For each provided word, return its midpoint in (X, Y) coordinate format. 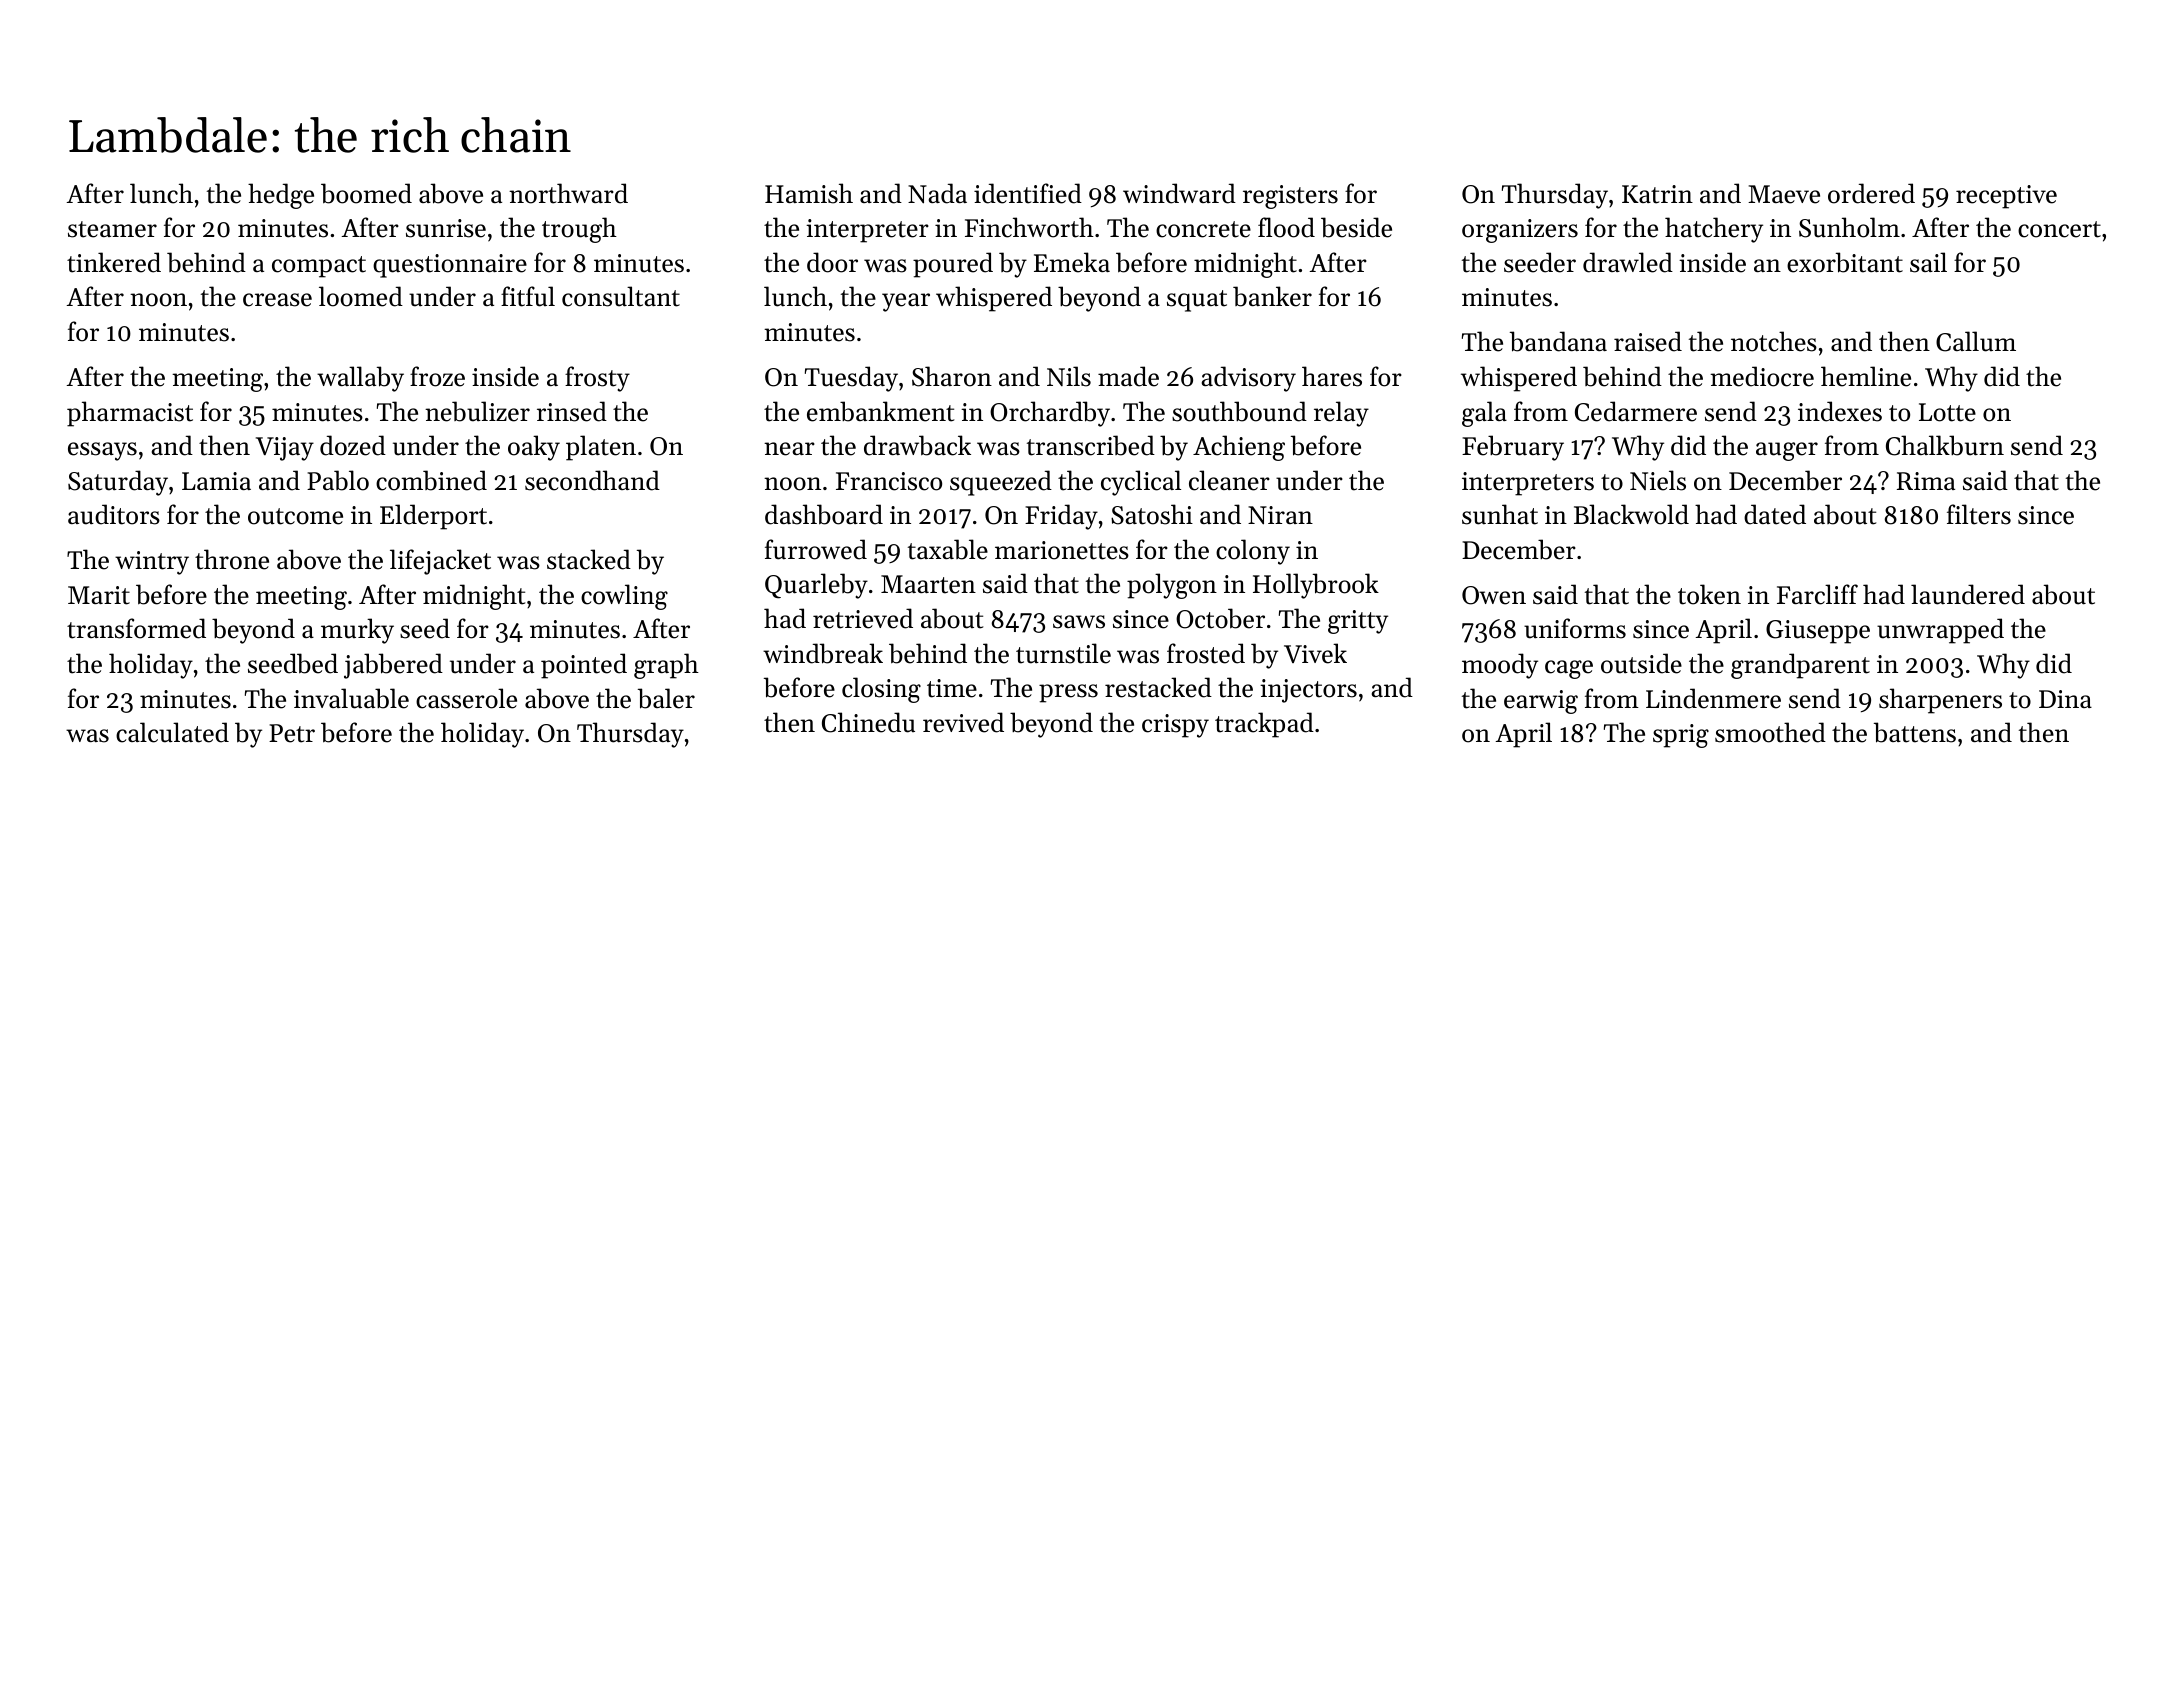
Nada (937, 193)
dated (1775, 514)
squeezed (1001, 483)
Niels (1658, 480)
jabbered (393, 666)
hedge (281, 196)
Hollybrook (1316, 586)
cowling (624, 597)
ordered (1871, 193)
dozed (353, 445)
